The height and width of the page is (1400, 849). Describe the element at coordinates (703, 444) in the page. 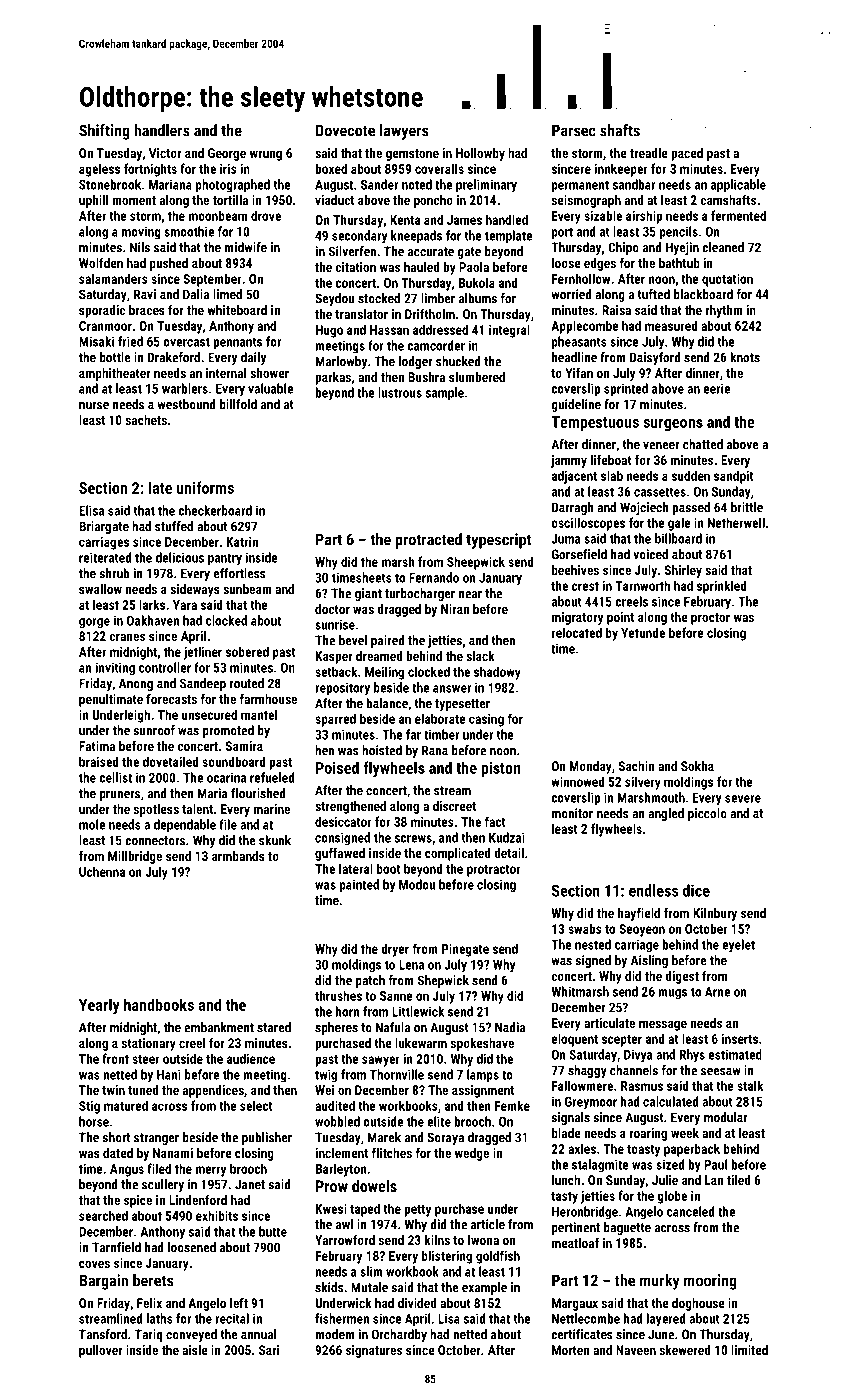

I see `chatted` at that location.
